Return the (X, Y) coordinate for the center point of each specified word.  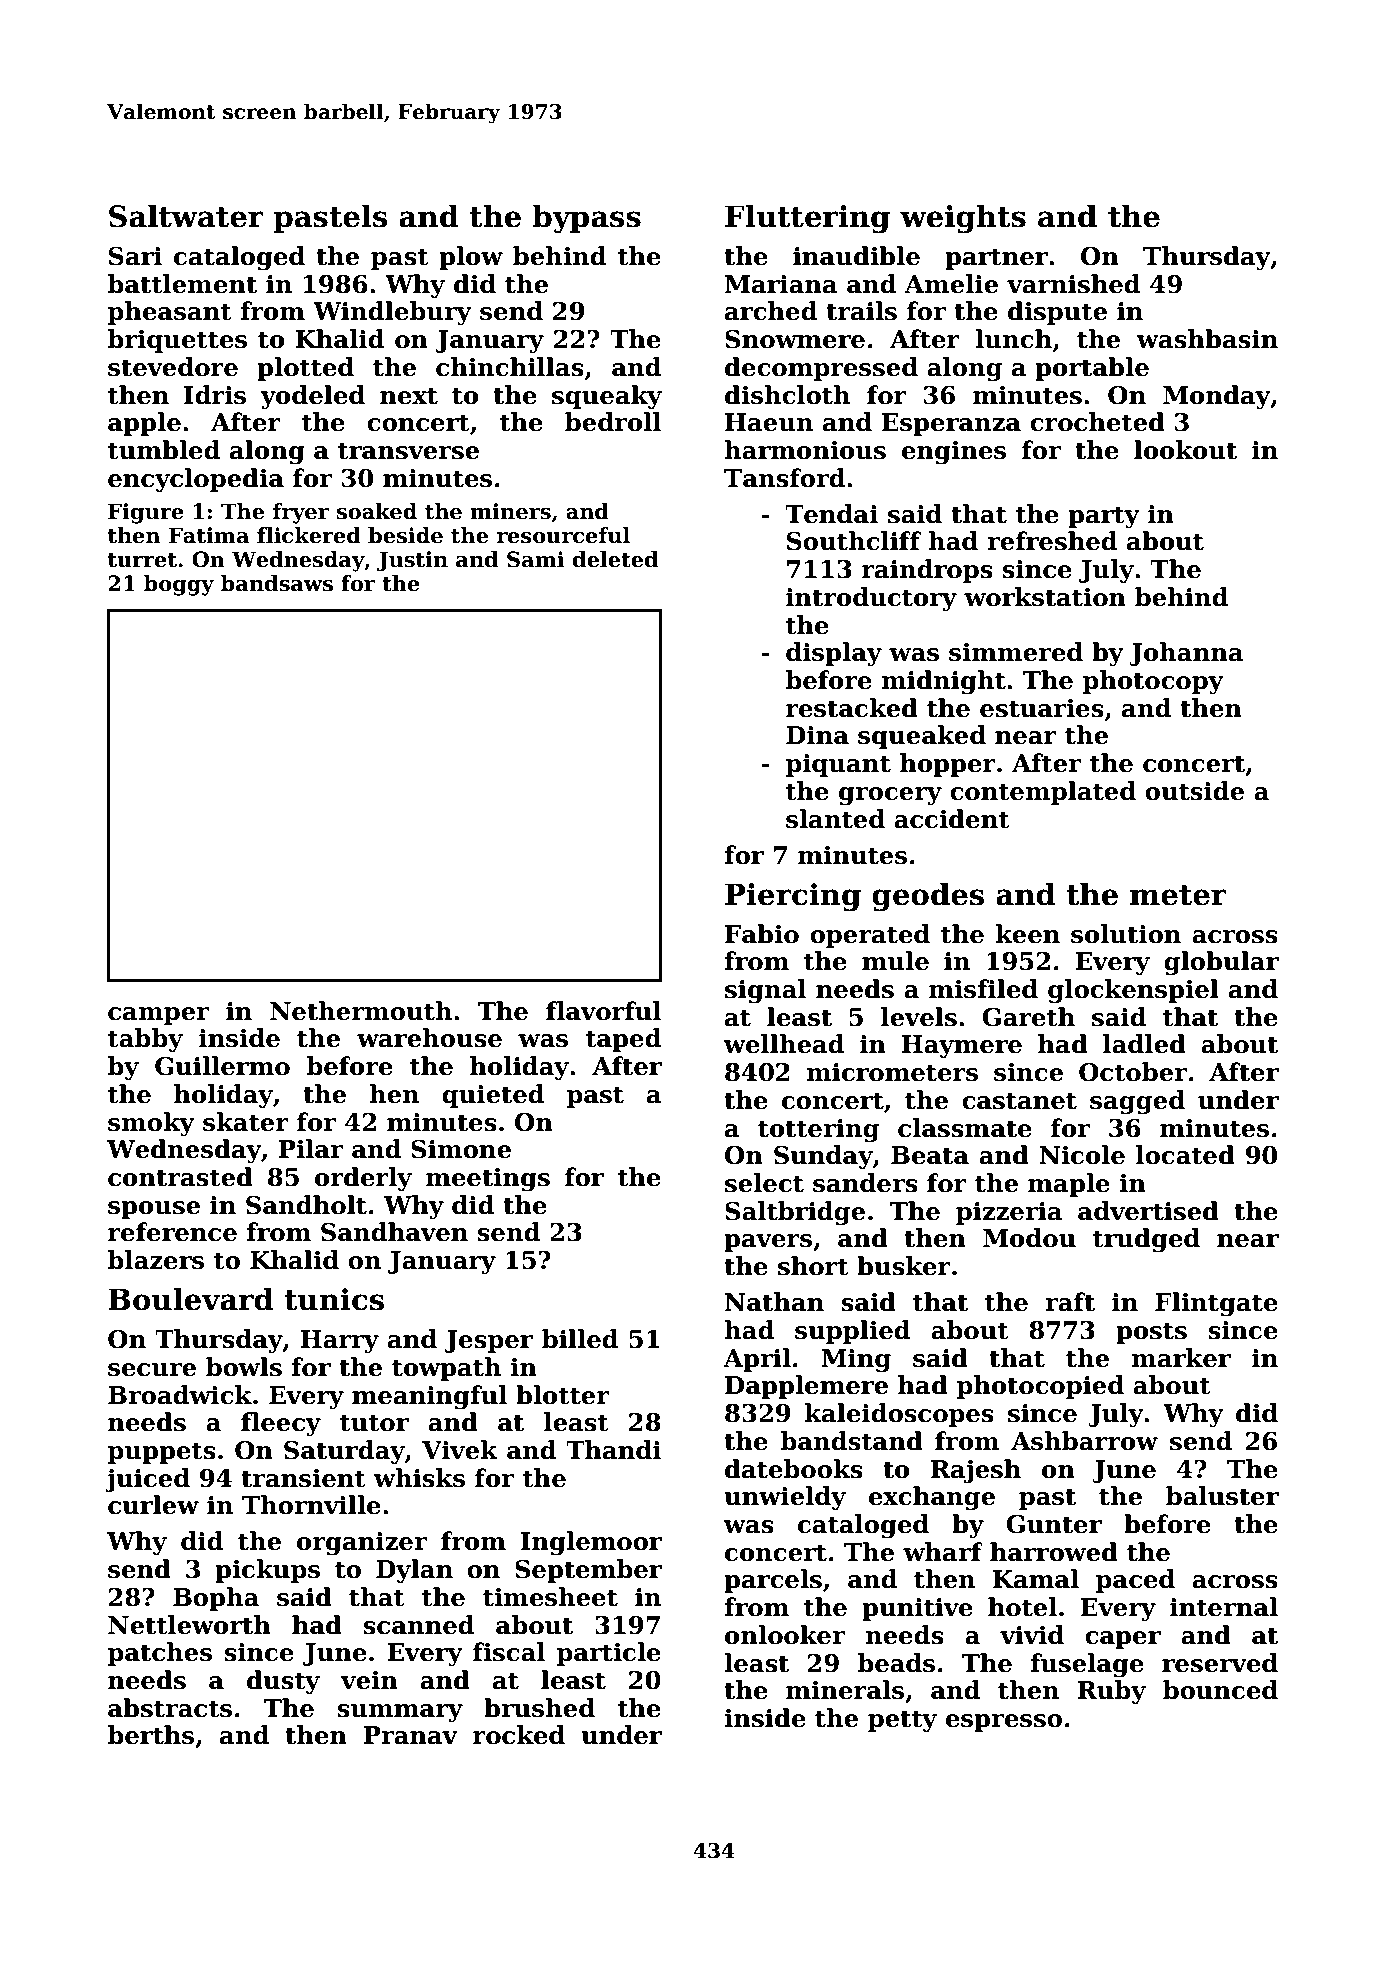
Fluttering (807, 219)
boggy (179, 585)
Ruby (1111, 1692)
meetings (488, 1180)
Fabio (762, 934)
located (1185, 1155)
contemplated (1043, 793)
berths (151, 1735)
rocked (519, 1735)
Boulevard (190, 1299)
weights (963, 219)
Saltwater (186, 216)
